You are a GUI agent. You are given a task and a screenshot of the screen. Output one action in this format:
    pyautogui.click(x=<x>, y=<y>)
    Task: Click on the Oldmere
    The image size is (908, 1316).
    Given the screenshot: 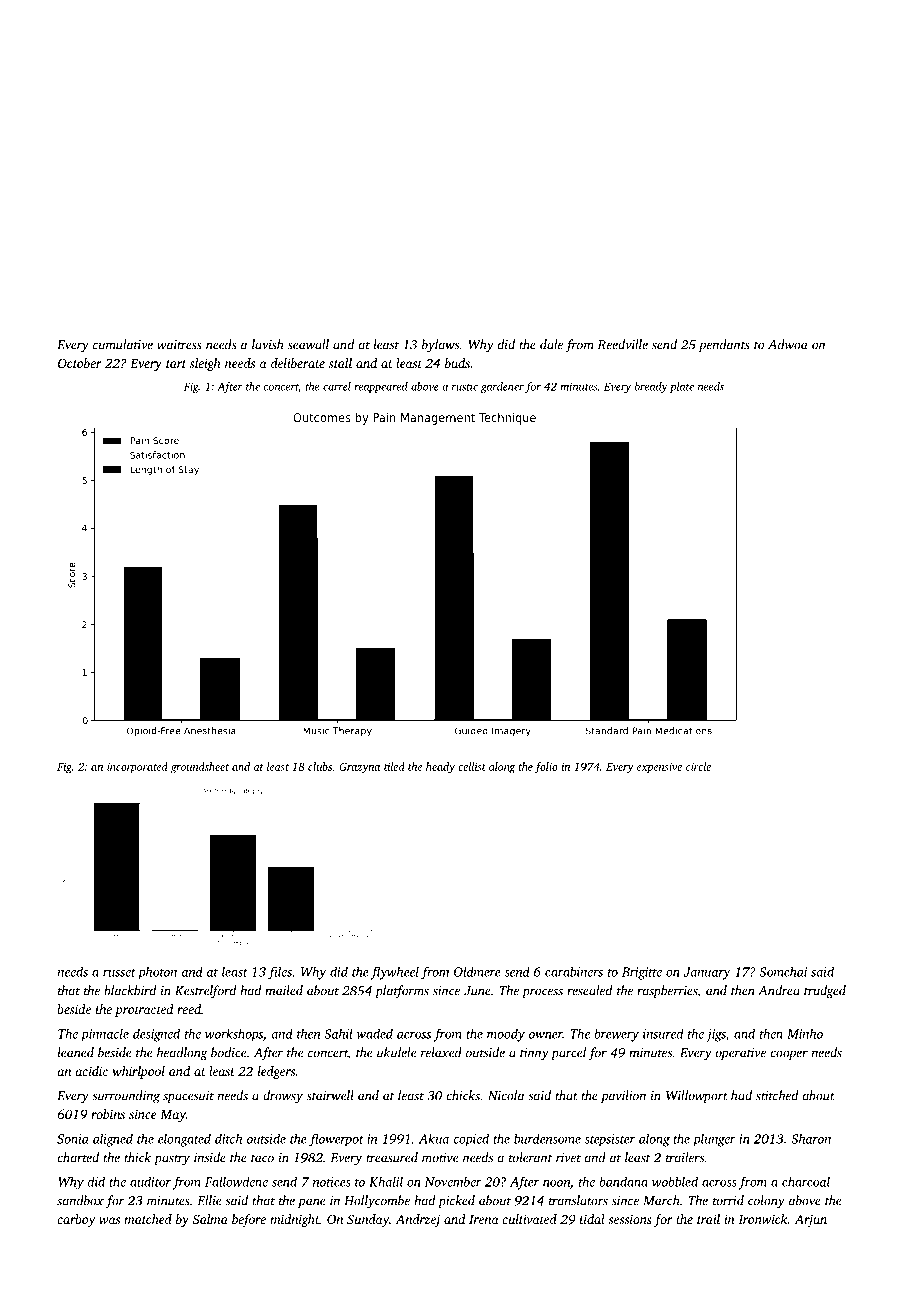 What is the action you would take?
    pyautogui.click(x=477, y=972)
